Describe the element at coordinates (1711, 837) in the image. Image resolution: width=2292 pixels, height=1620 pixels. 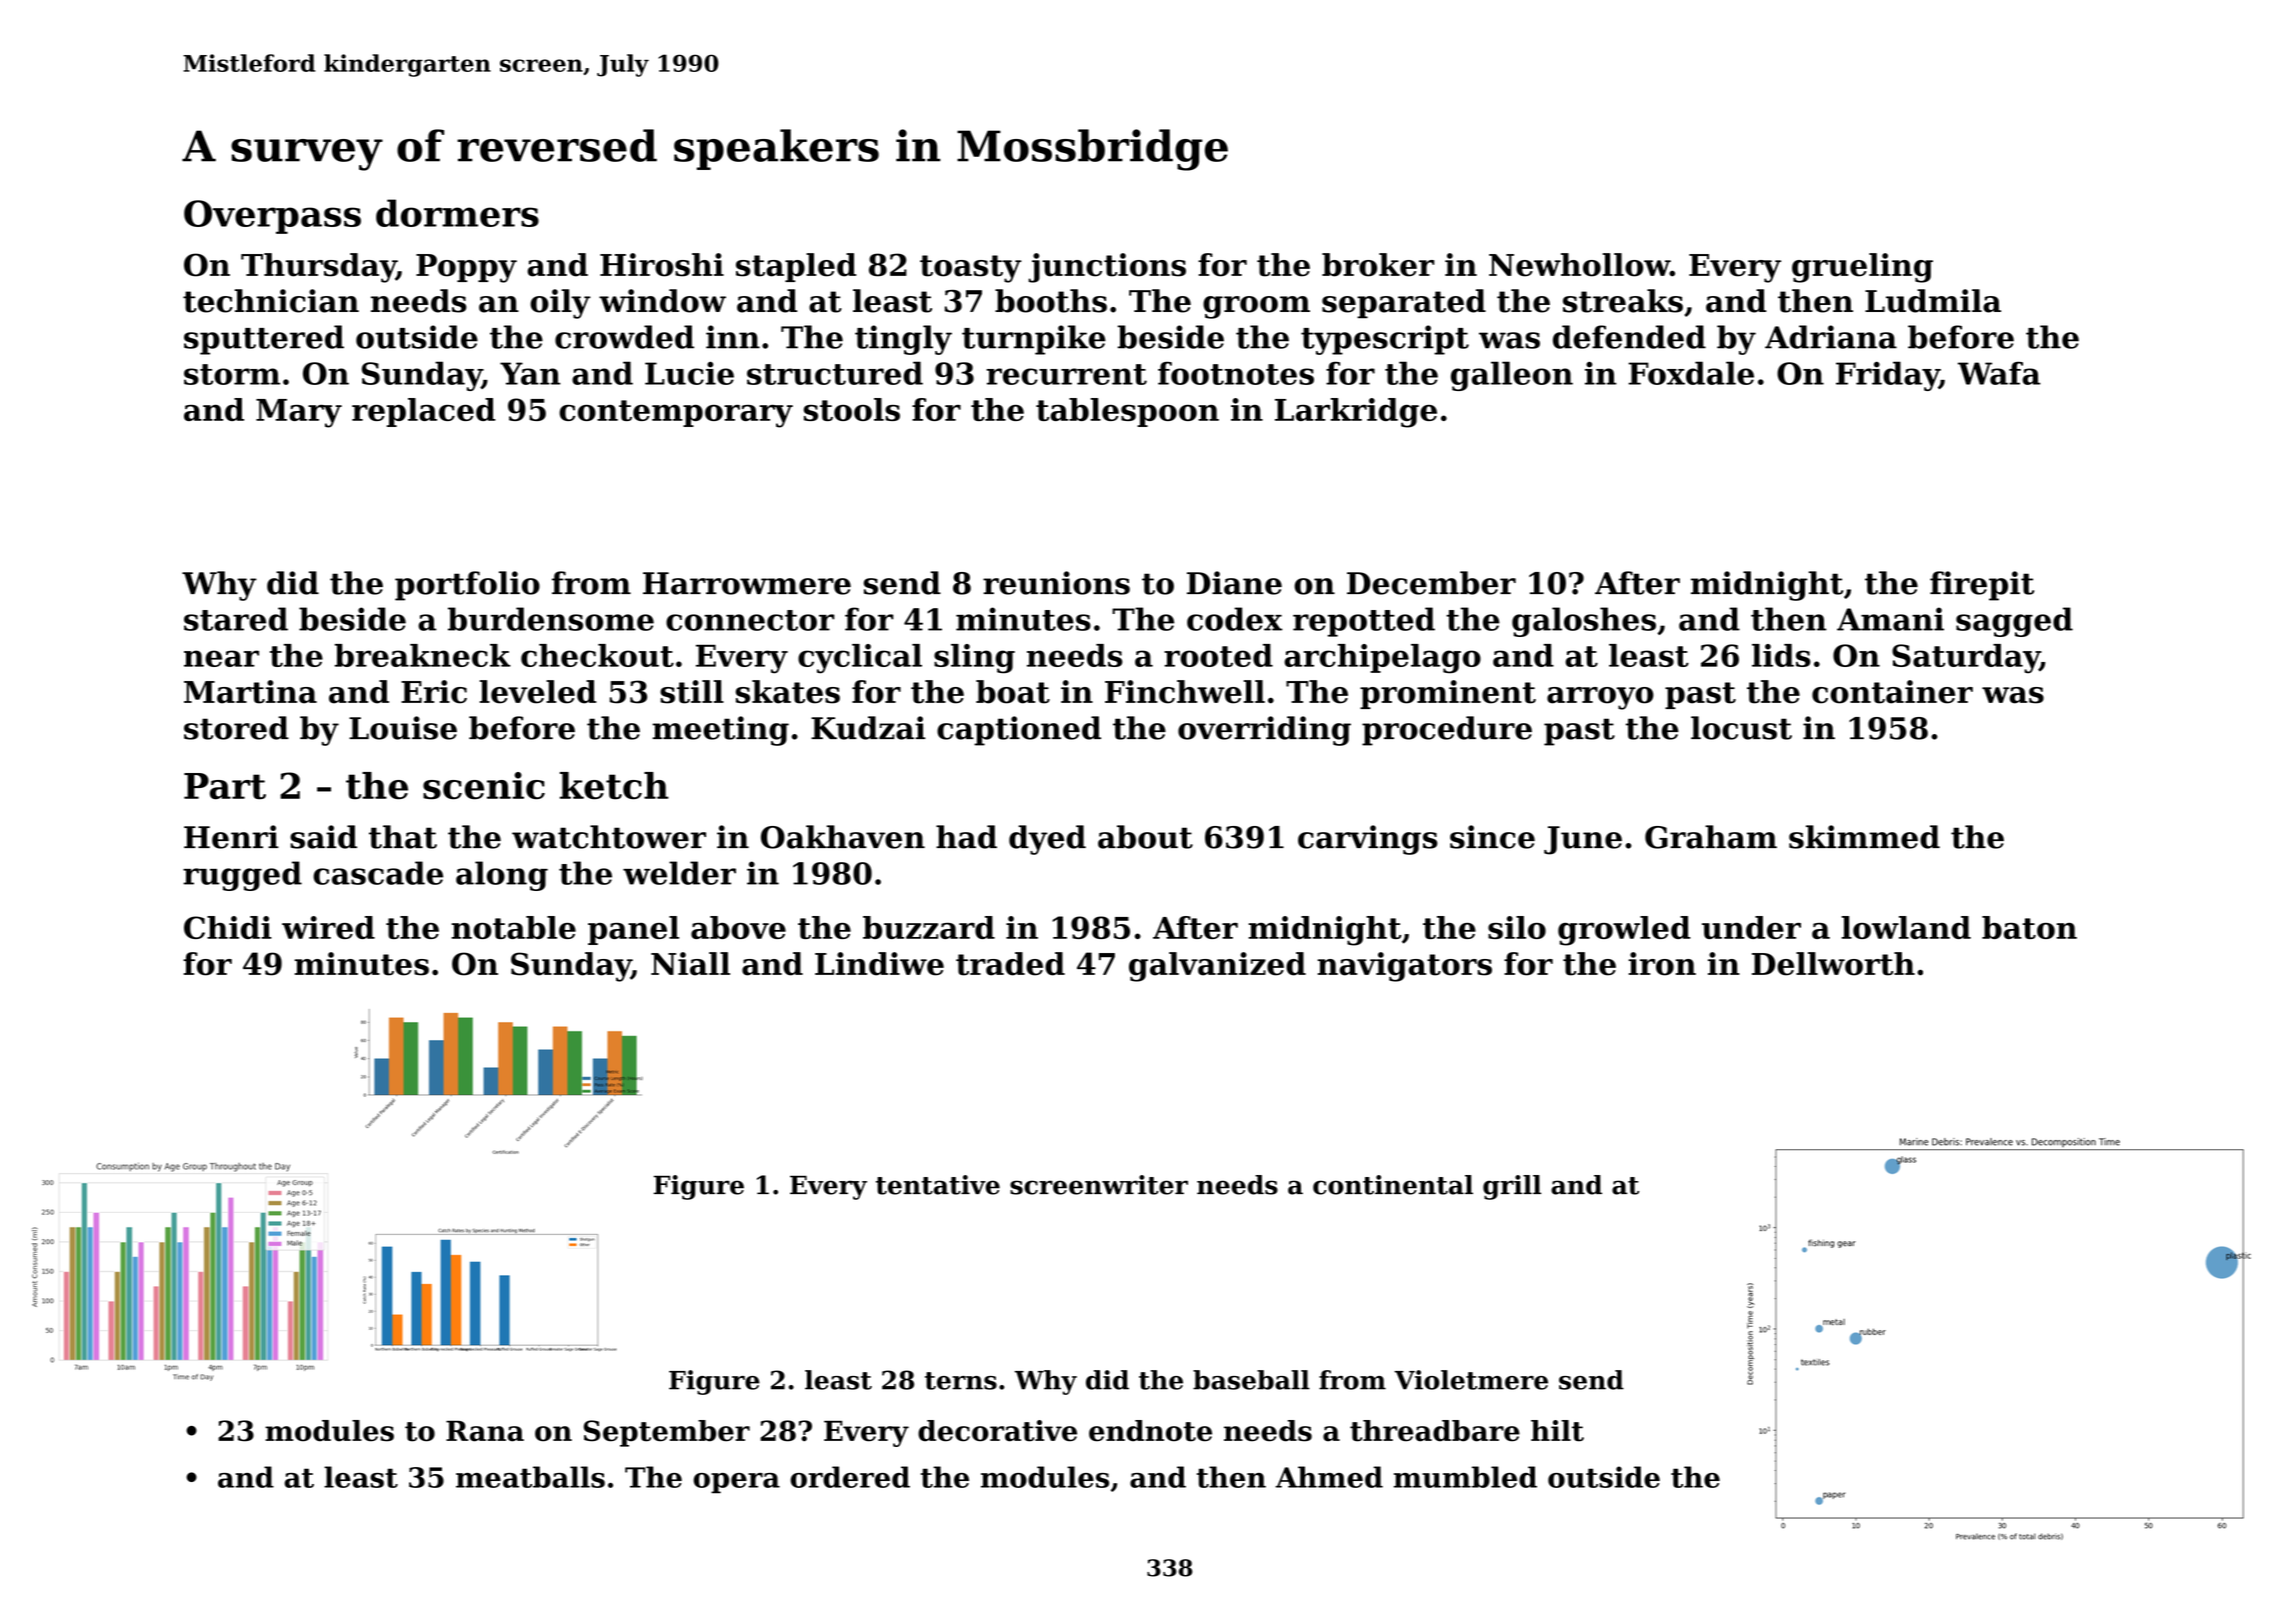
I see `Graham` at that location.
